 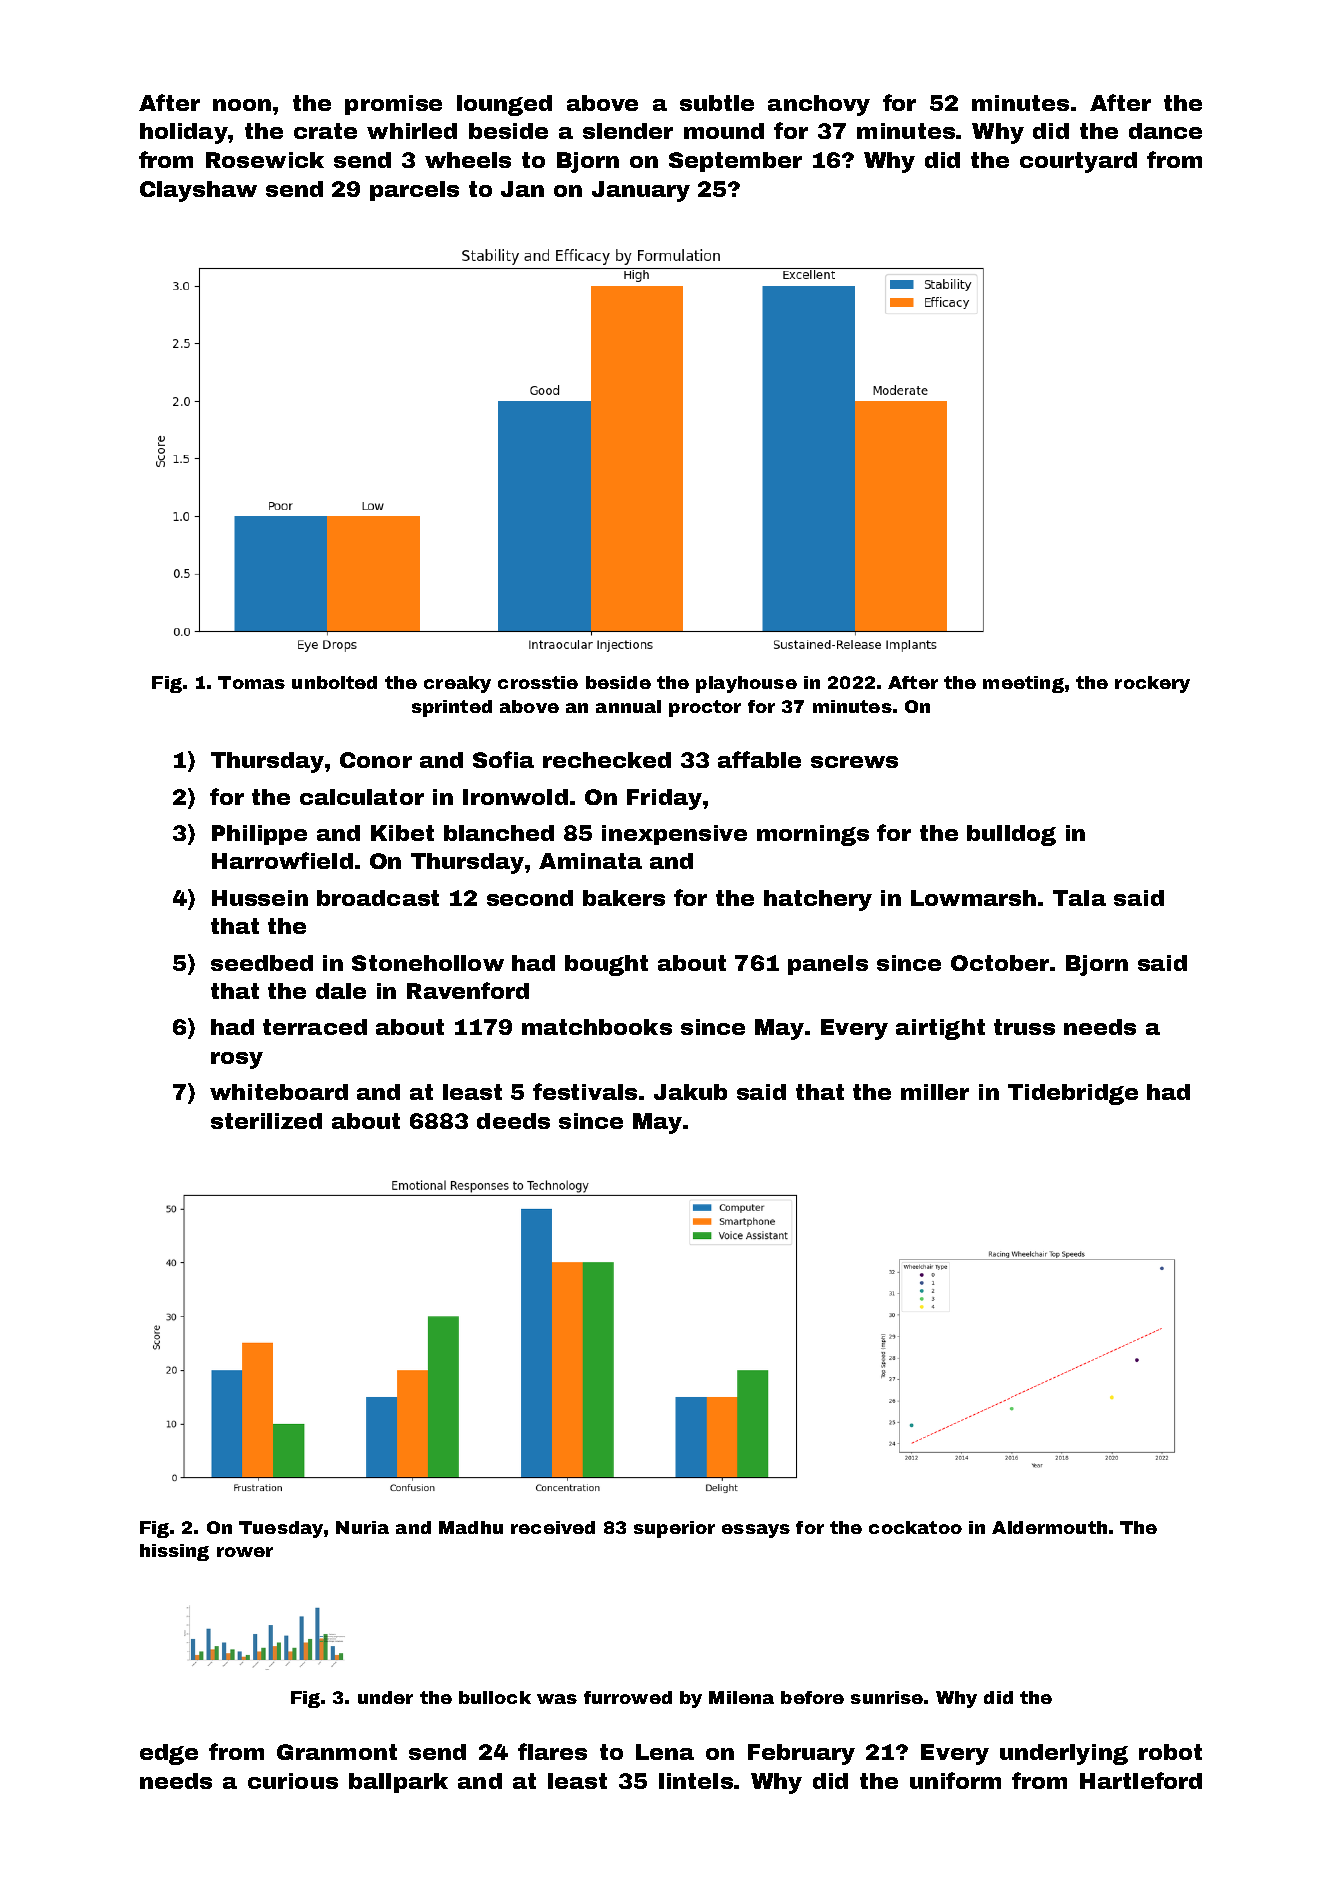 I want to click on lintels, so click(x=696, y=1781).
